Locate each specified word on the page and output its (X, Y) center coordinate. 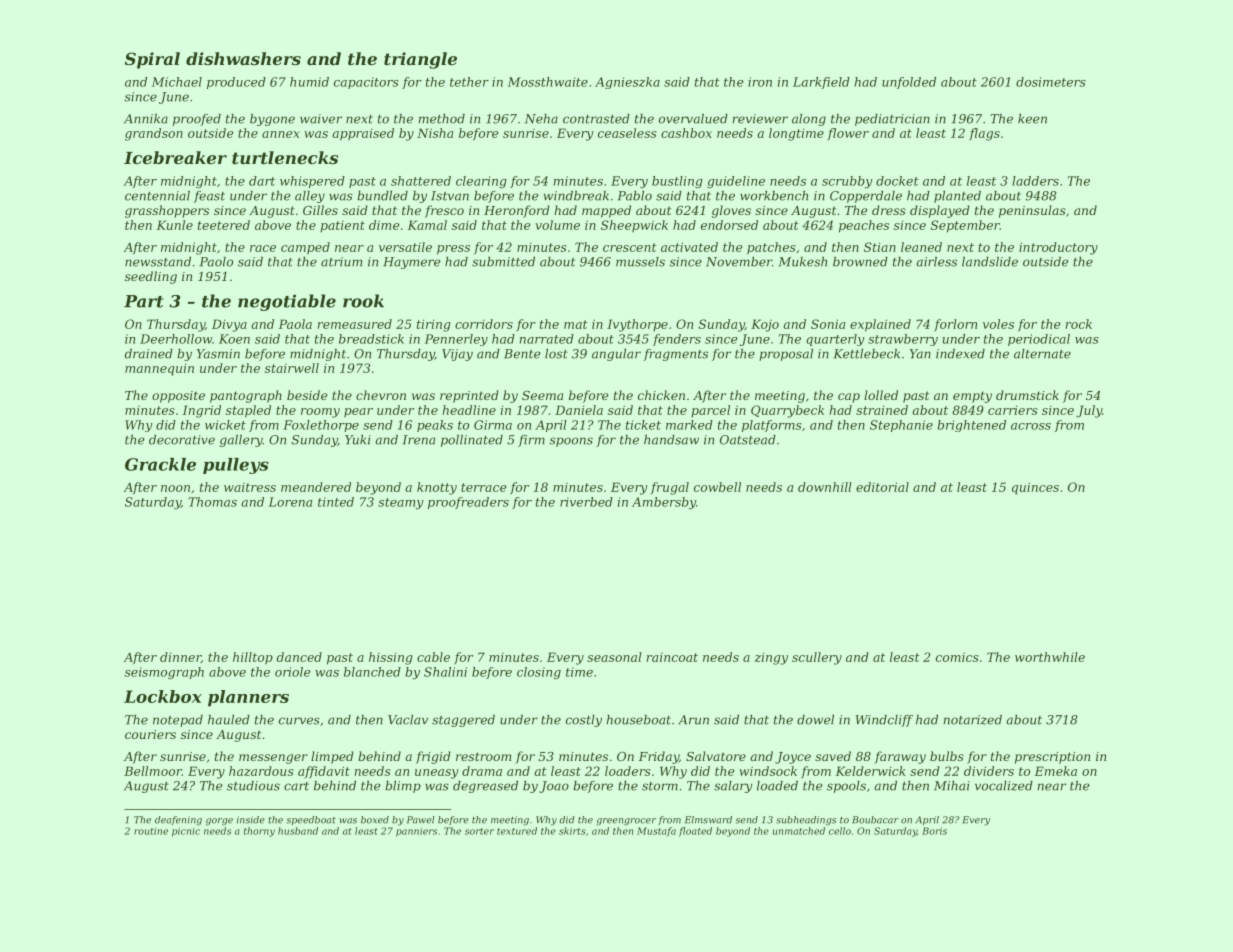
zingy (771, 659)
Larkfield (821, 83)
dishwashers (243, 58)
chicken (661, 395)
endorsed (729, 225)
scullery (817, 658)
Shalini (445, 672)
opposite (178, 397)
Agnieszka (627, 83)
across (1031, 426)
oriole (293, 672)
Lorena (291, 502)
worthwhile (1050, 657)
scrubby (847, 182)
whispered (312, 182)
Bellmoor (153, 771)
